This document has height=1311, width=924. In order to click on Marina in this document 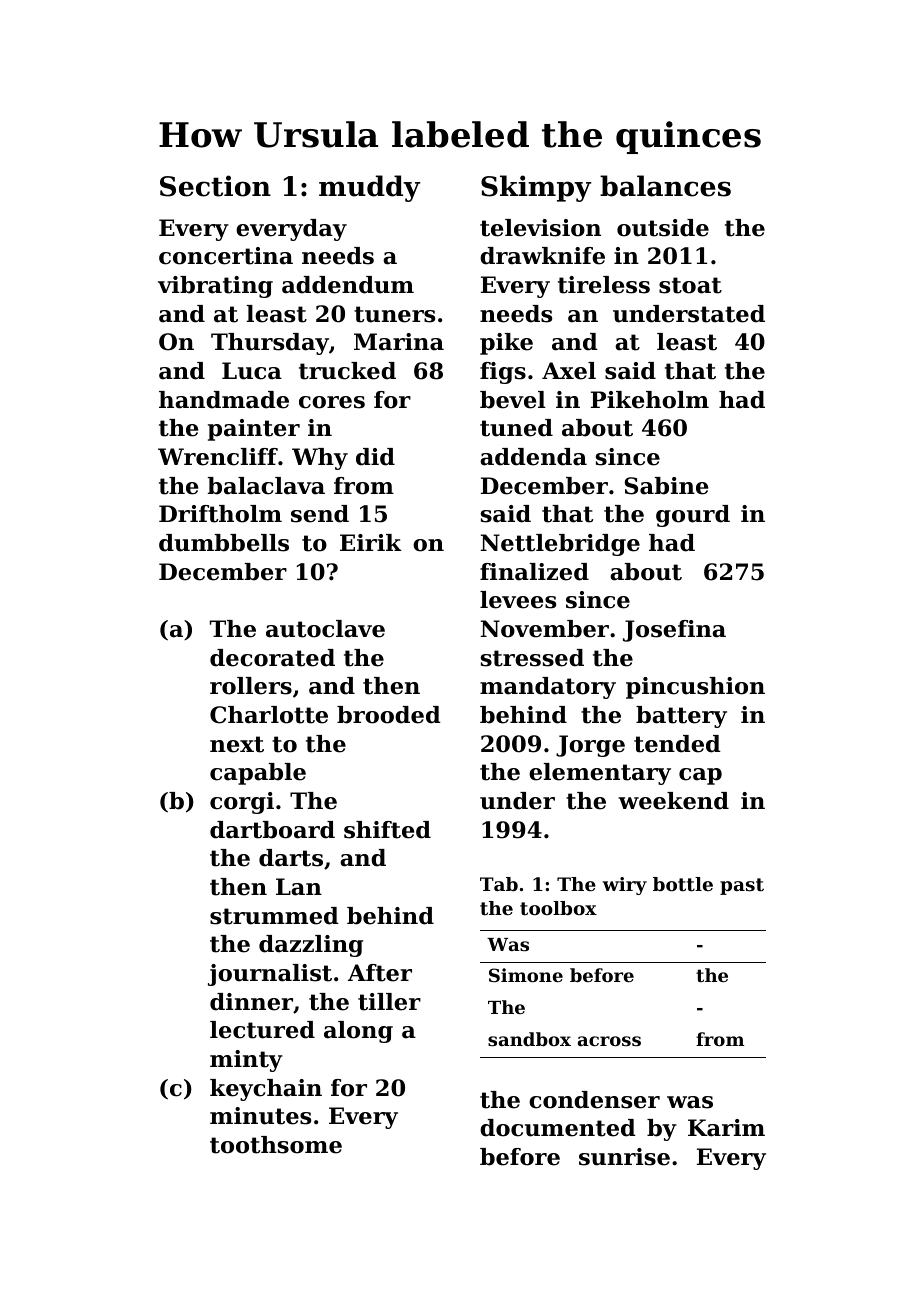, I will do `click(399, 342)`.
